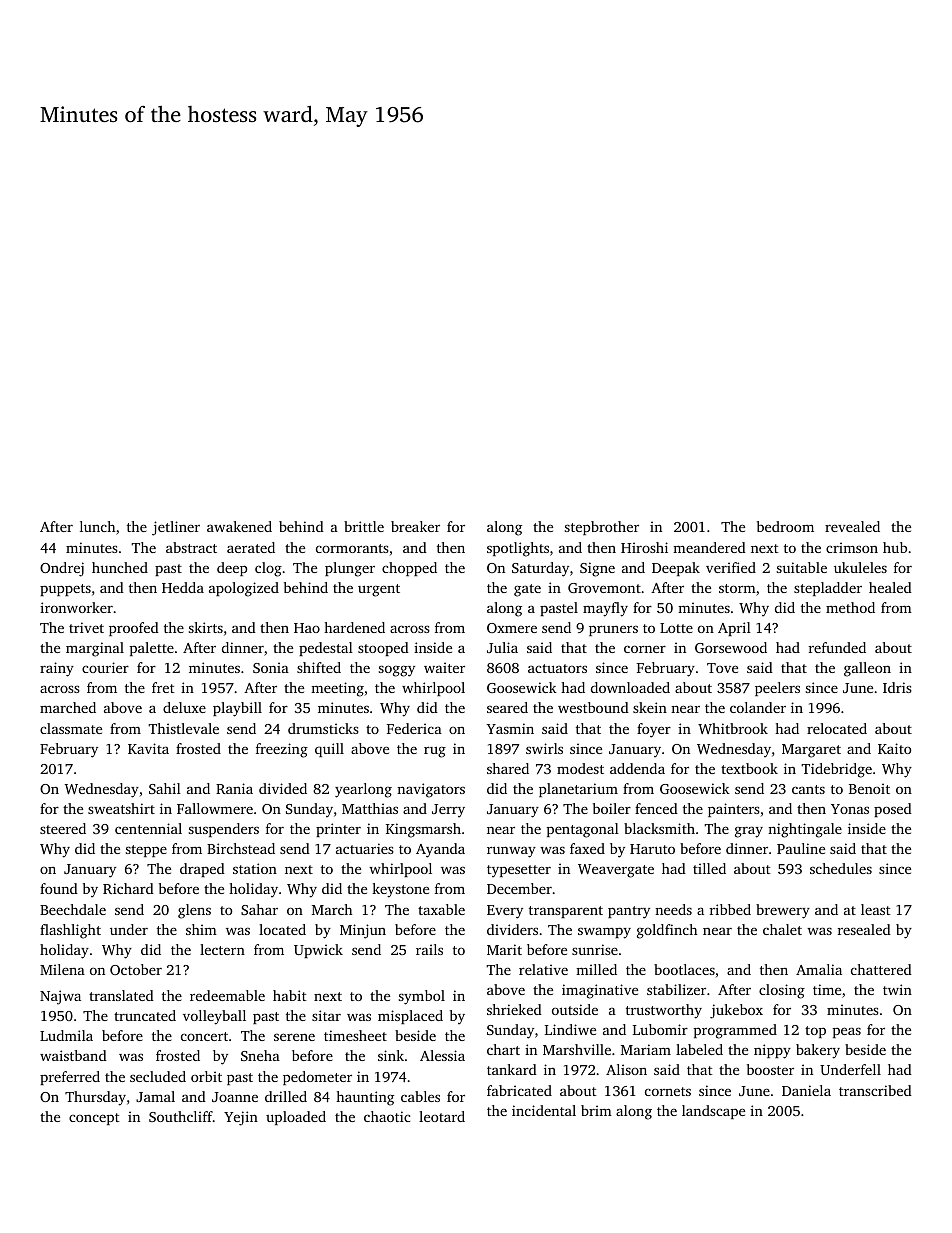 The image size is (952, 1233). What do you see at coordinates (864, 929) in the screenshot?
I see `resealed` at bounding box center [864, 929].
